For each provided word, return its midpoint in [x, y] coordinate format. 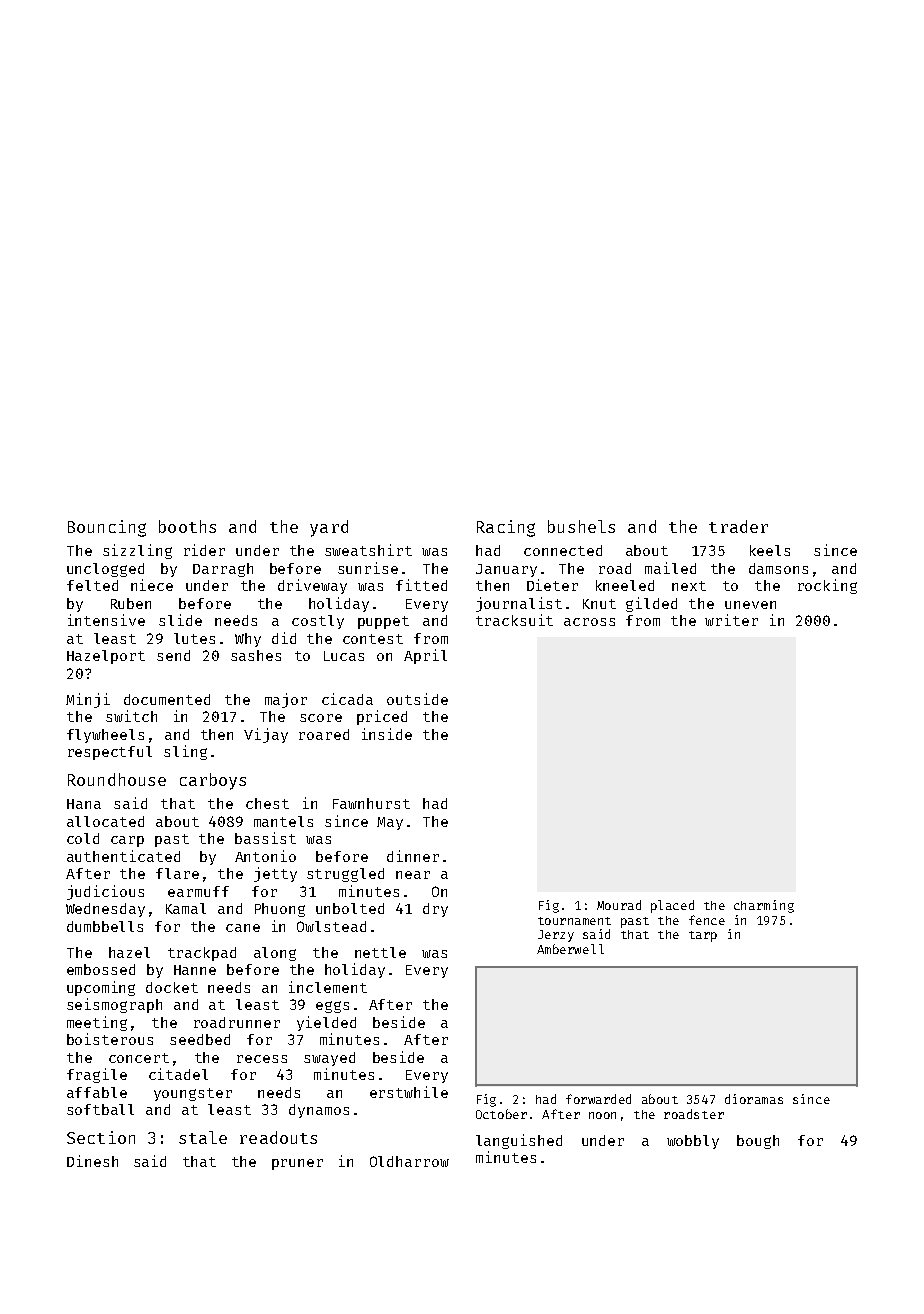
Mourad [619, 905]
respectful [110, 753]
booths [187, 526]
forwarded [598, 1099]
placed [672, 906]
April [425, 656]
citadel [178, 1074]
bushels [581, 526]
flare [177, 873]
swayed [329, 1059]
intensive [106, 620]
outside [417, 699]
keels [770, 550]
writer [731, 620]
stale [203, 1137]
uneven [750, 605]
